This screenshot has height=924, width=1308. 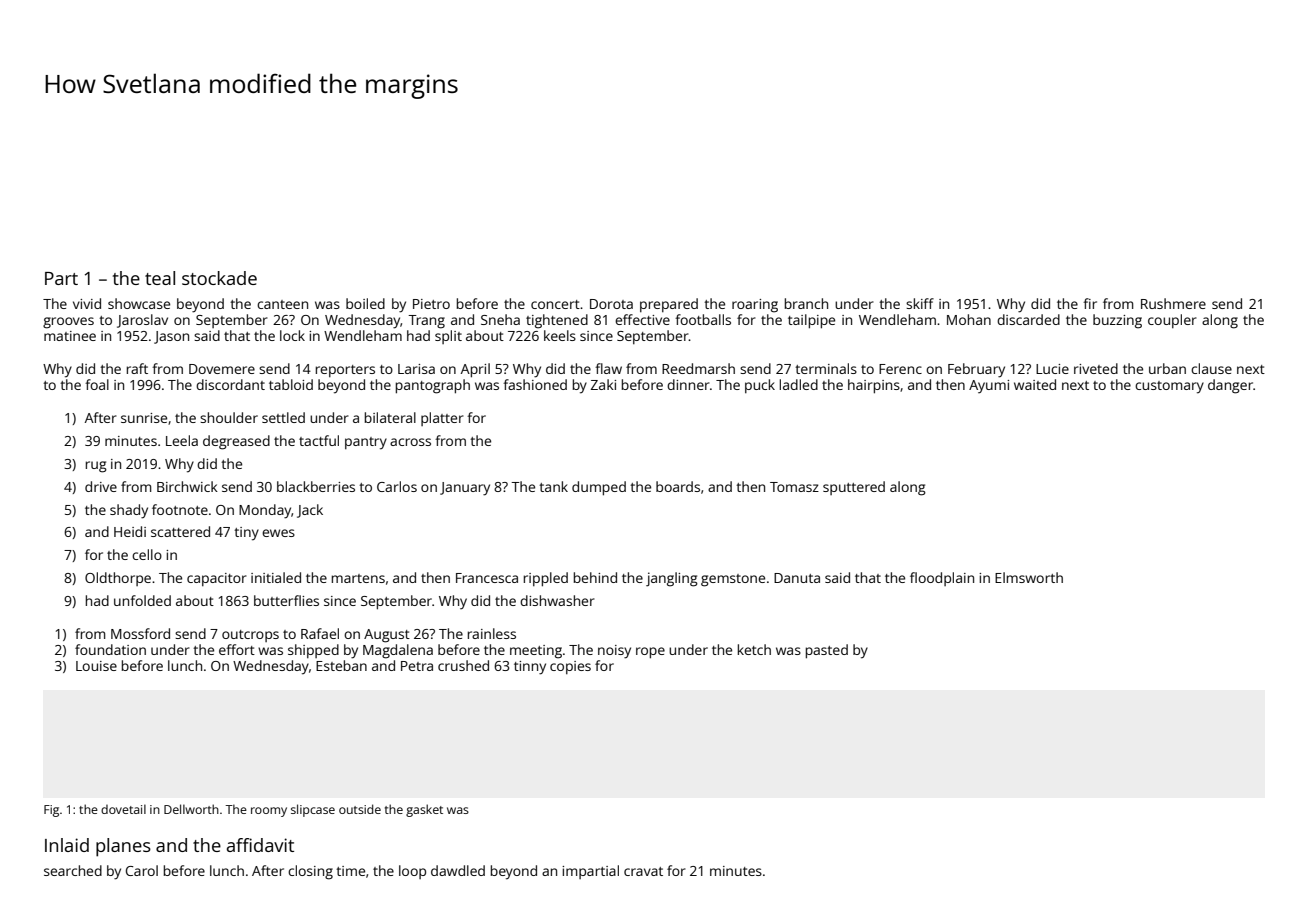 What do you see at coordinates (123, 809) in the screenshot?
I see `dovetail` at bounding box center [123, 809].
